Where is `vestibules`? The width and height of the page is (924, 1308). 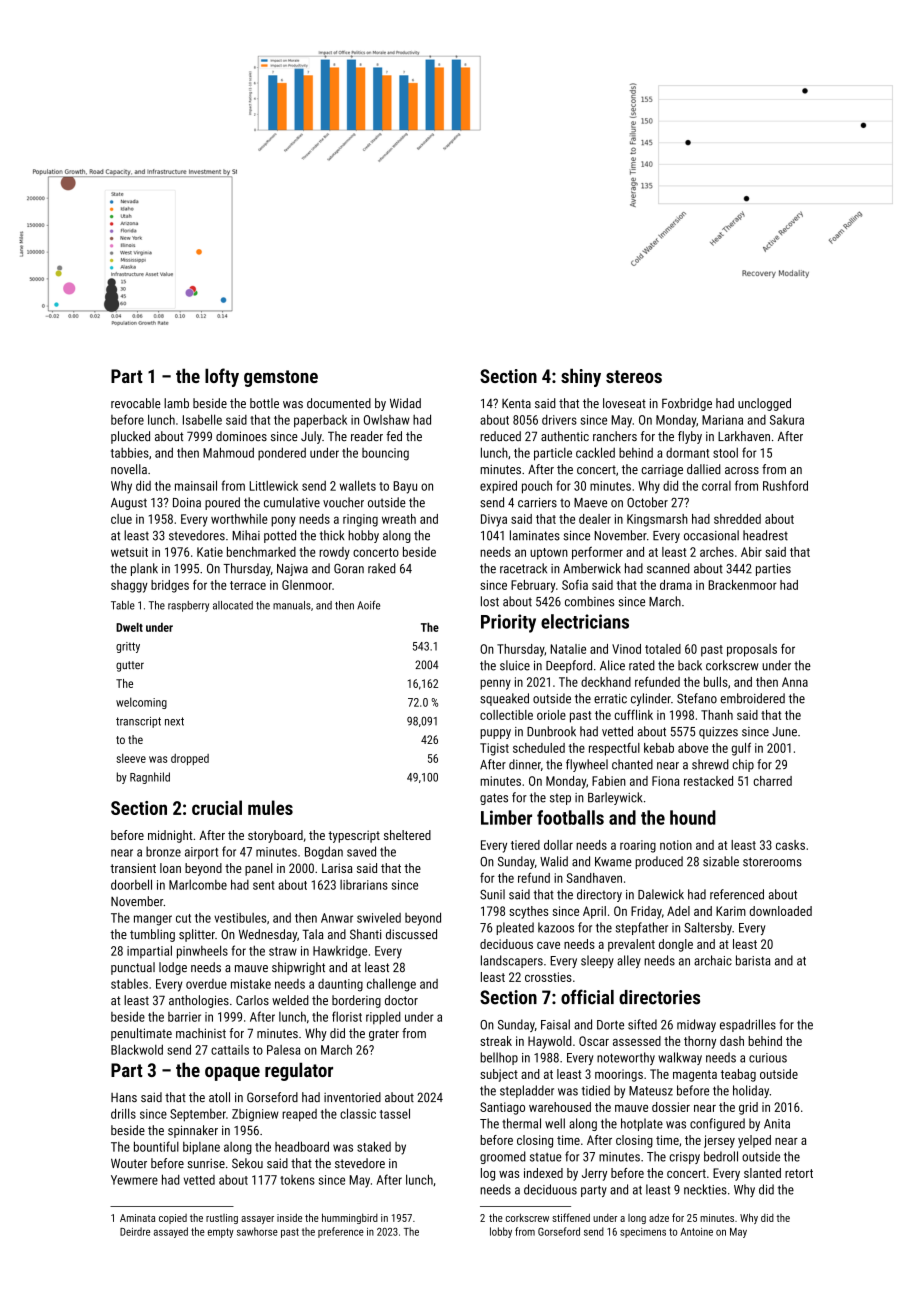 vestibules is located at coordinates (240, 918).
